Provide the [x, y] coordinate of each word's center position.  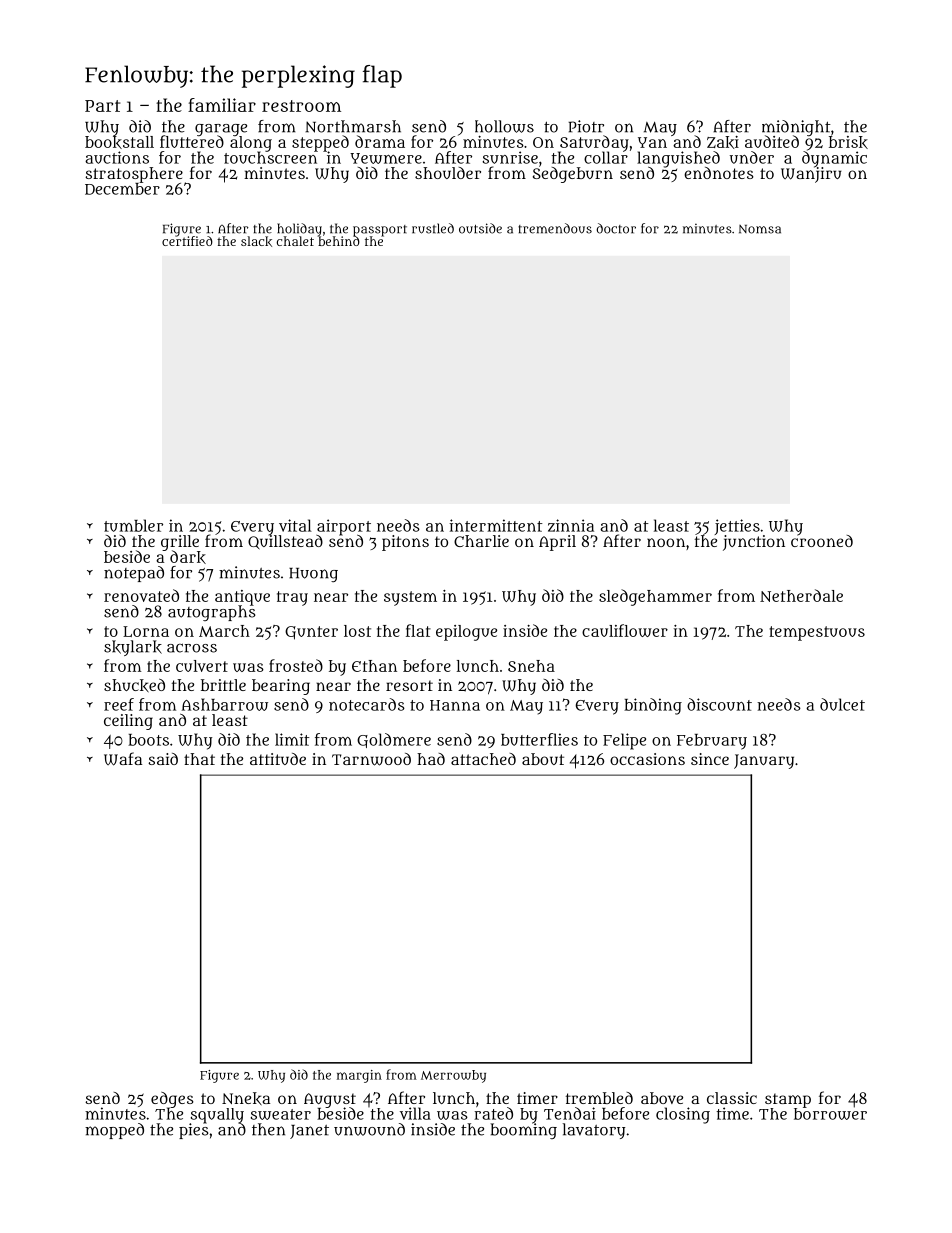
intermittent [496, 525]
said [163, 759]
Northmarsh [353, 126]
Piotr [586, 126]
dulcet [842, 704]
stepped [320, 143]
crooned [822, 541]
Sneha [531, 666]
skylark [133, 648]
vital [295, 525]
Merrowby [453, 1076]
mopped [114, 1131]
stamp [788, 1100]
